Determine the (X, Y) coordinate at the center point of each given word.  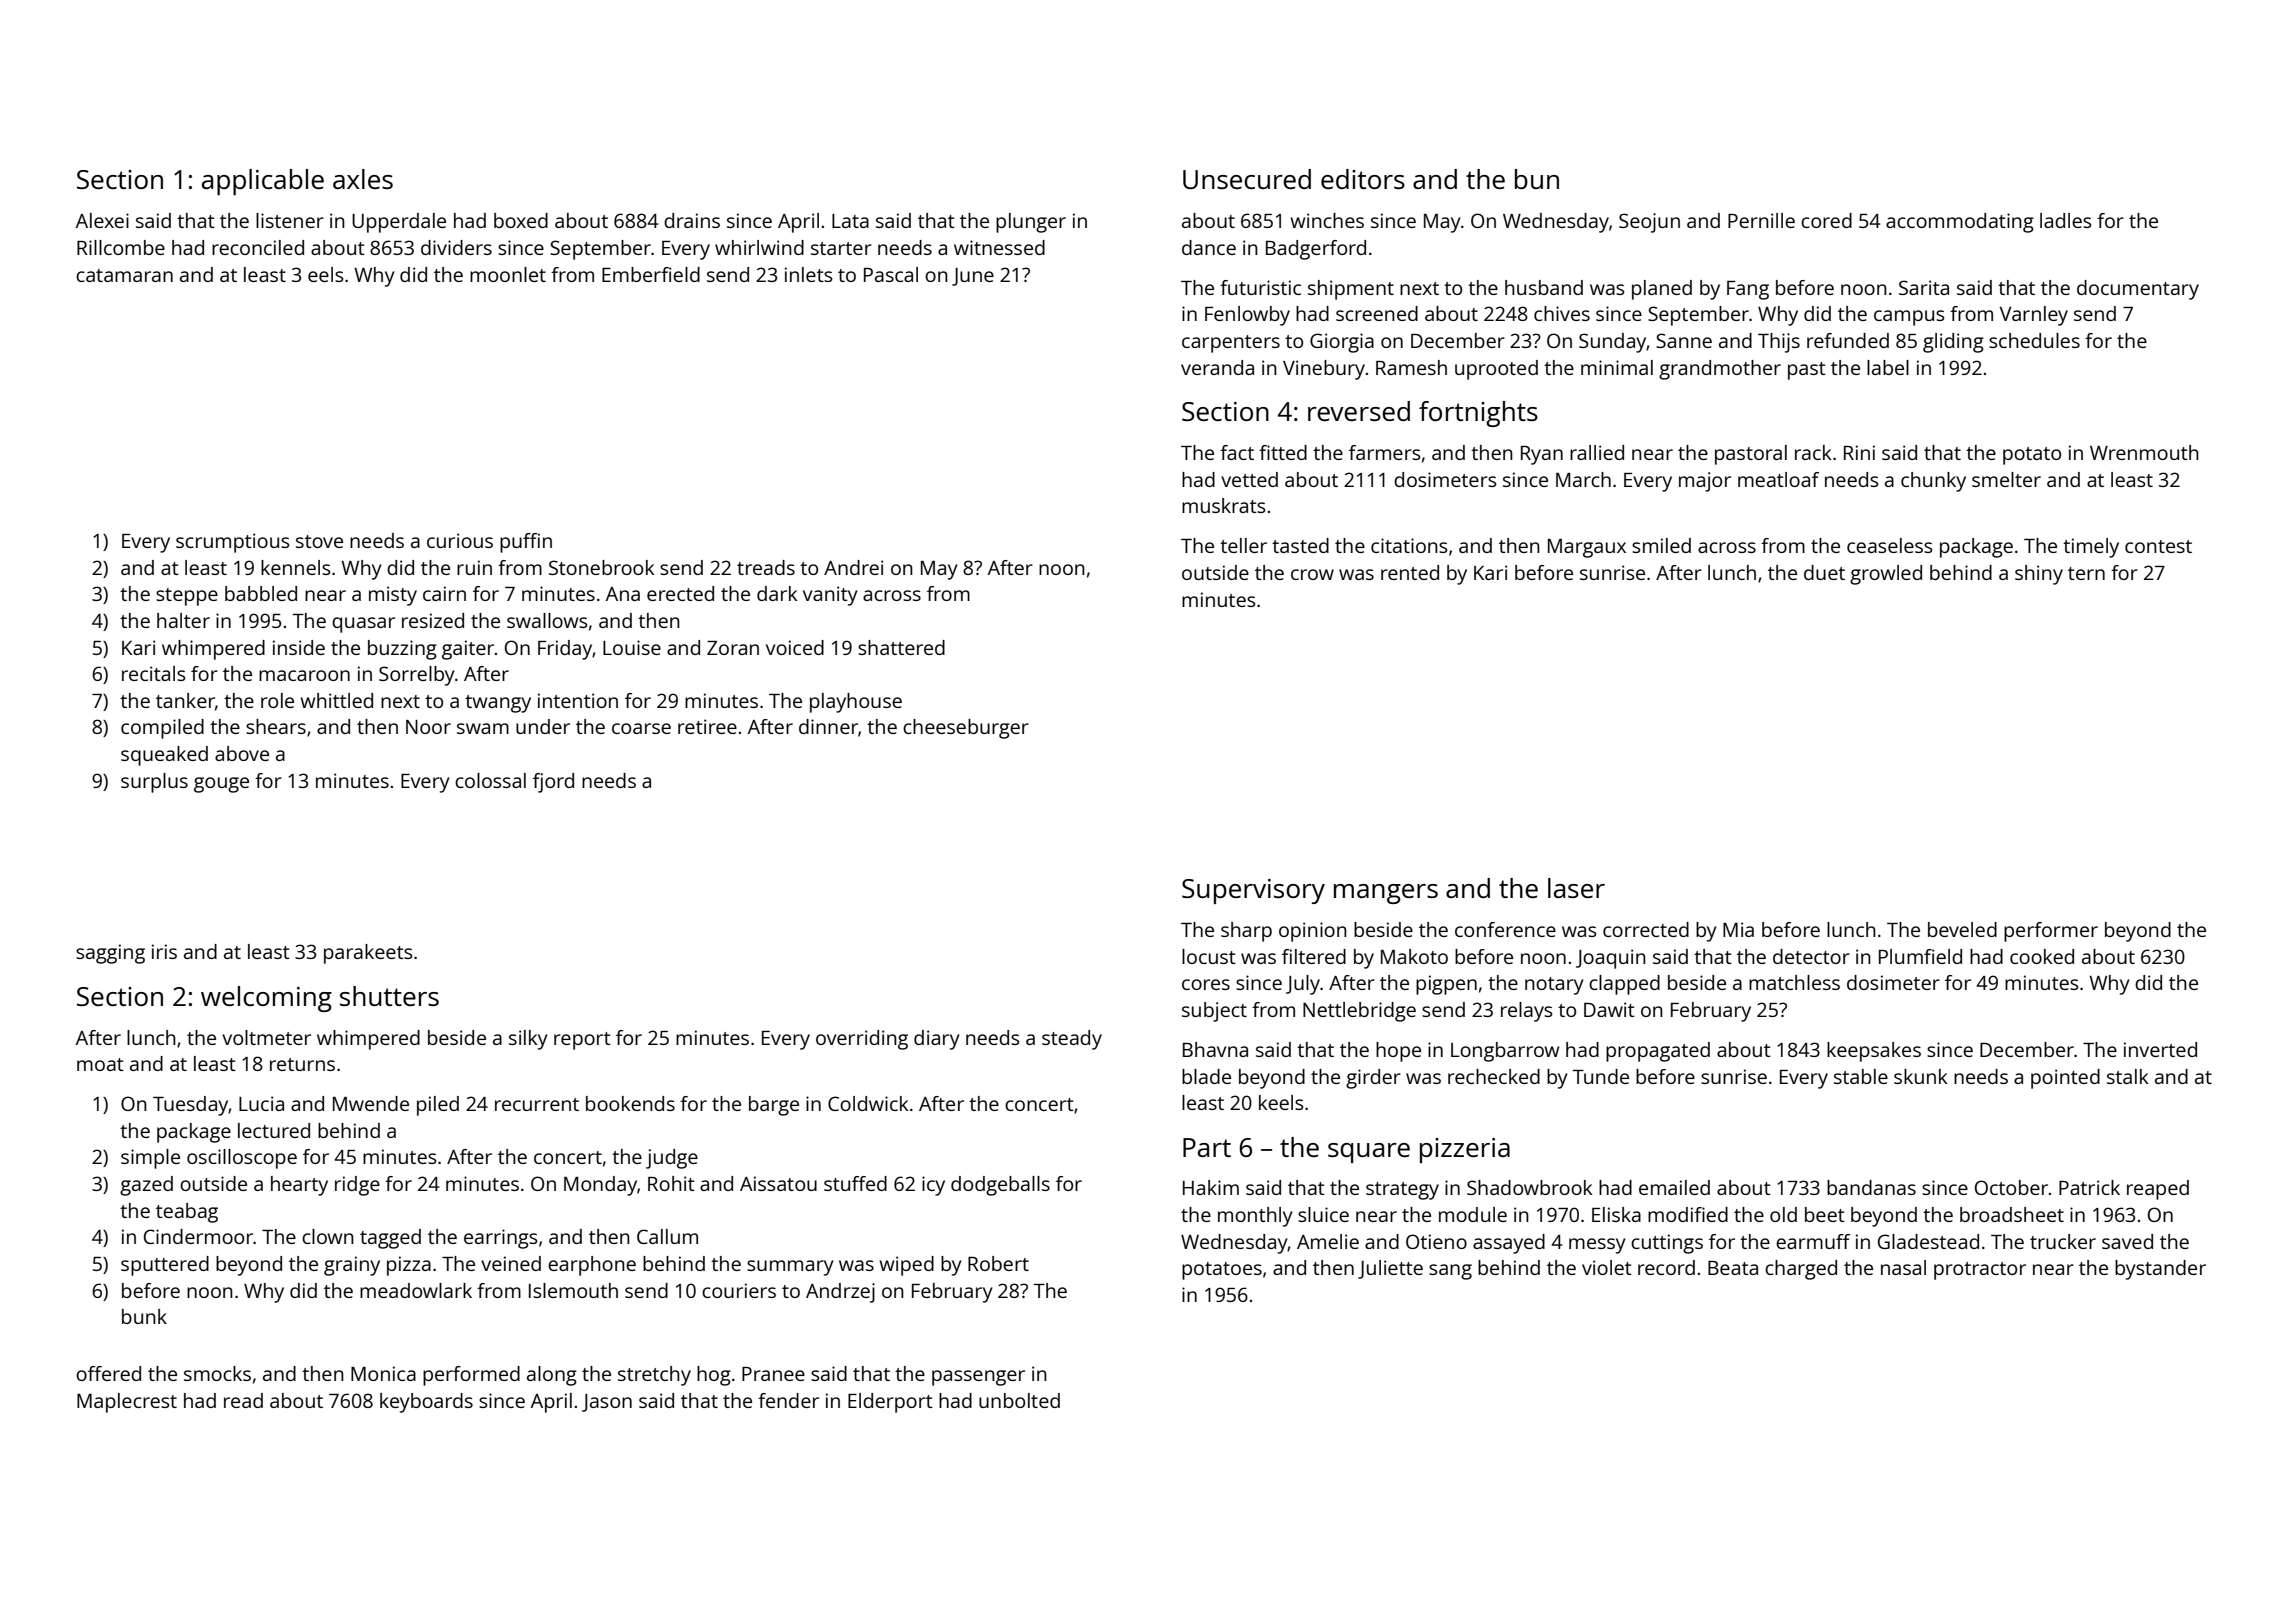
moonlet (508, 274)
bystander (2160, 1270)
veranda (1217, 367)
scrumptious (232, 543)
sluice (1323, 1214)
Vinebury (1324, 370)
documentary (2138, 290)
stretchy (654, 1376)
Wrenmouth (2144, 452)
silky (528, 1040)
